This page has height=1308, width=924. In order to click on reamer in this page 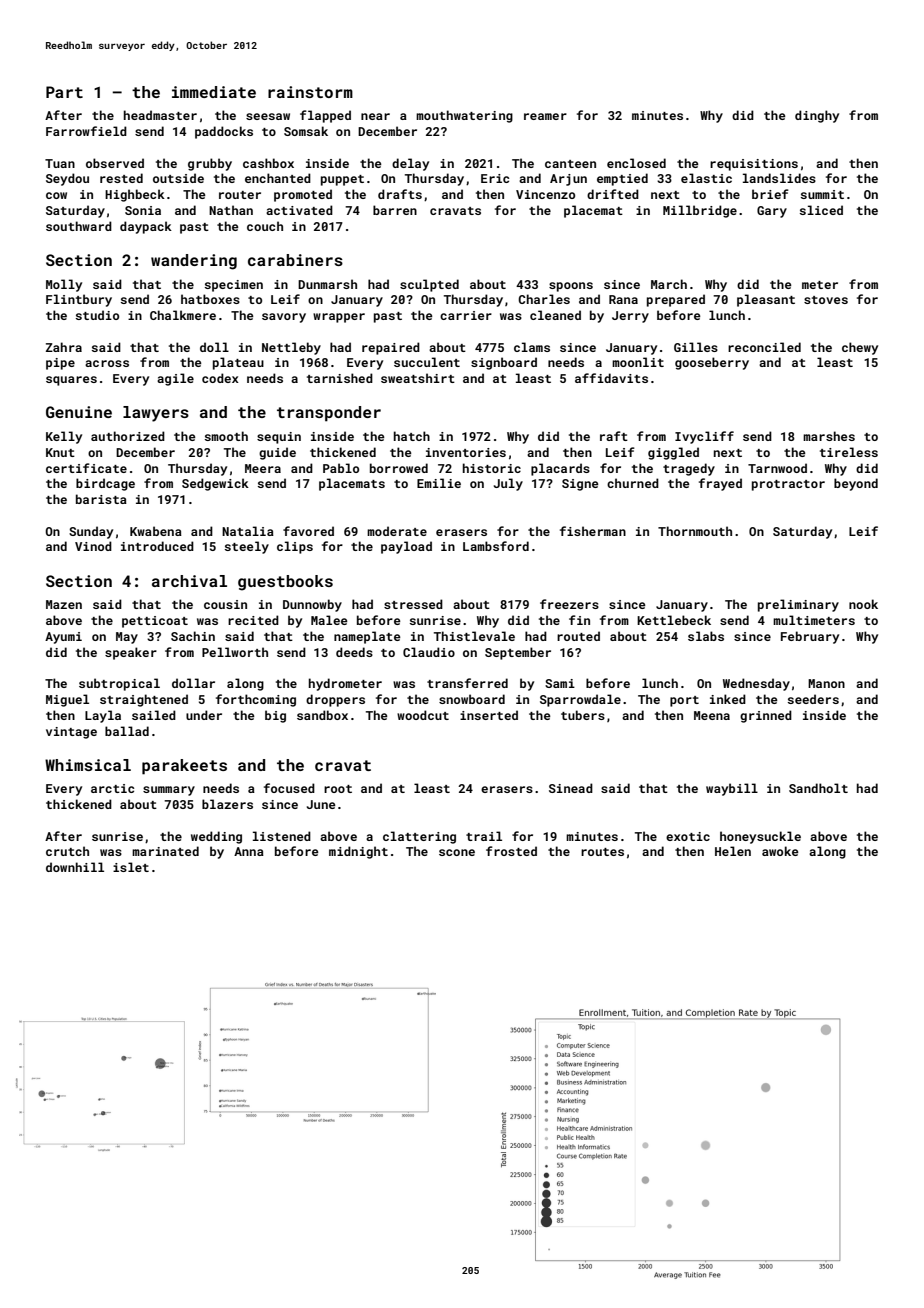, I will do `click(545, 116)`.
